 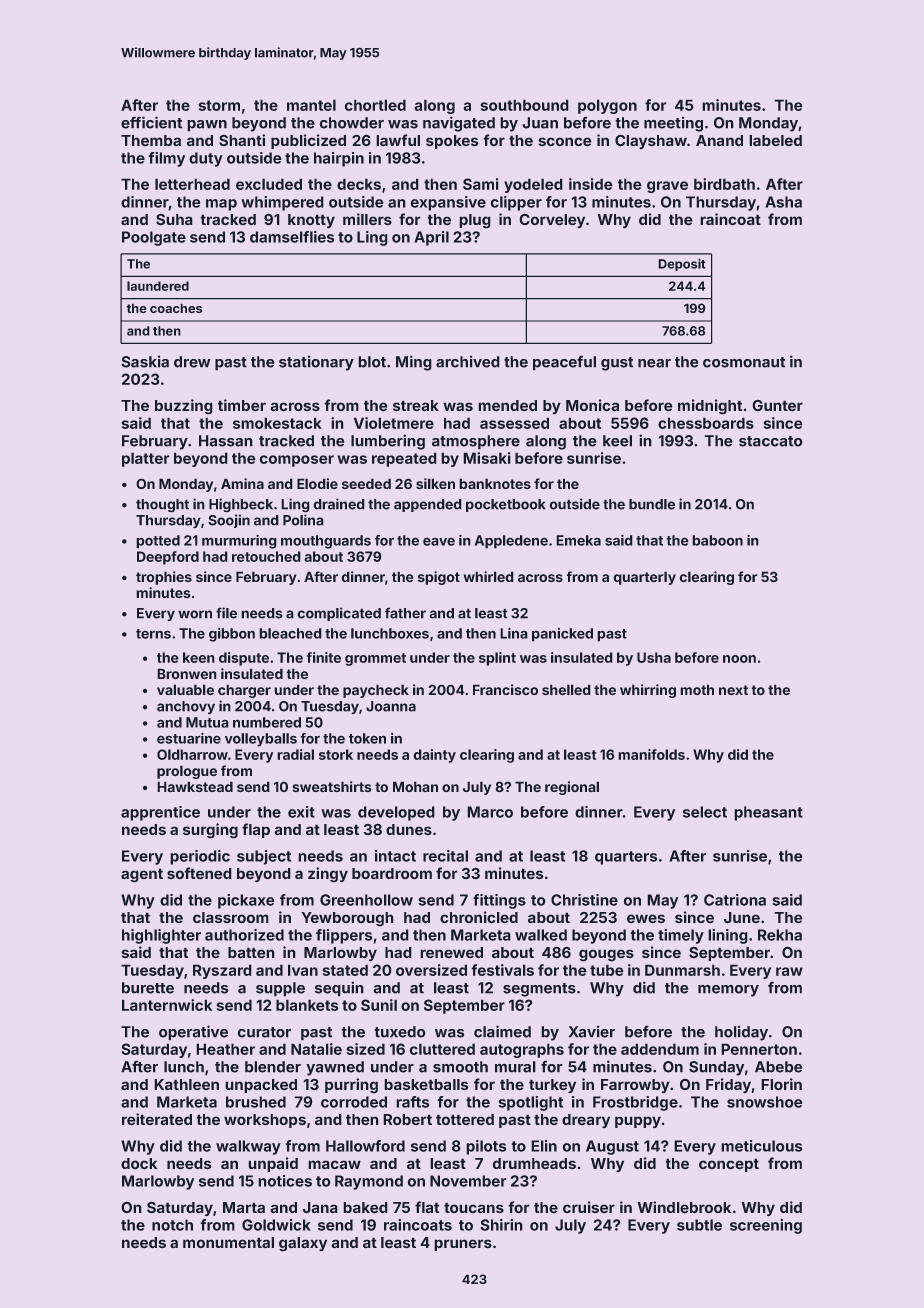 I want to click on Asha, so click(x=783, y=202).
